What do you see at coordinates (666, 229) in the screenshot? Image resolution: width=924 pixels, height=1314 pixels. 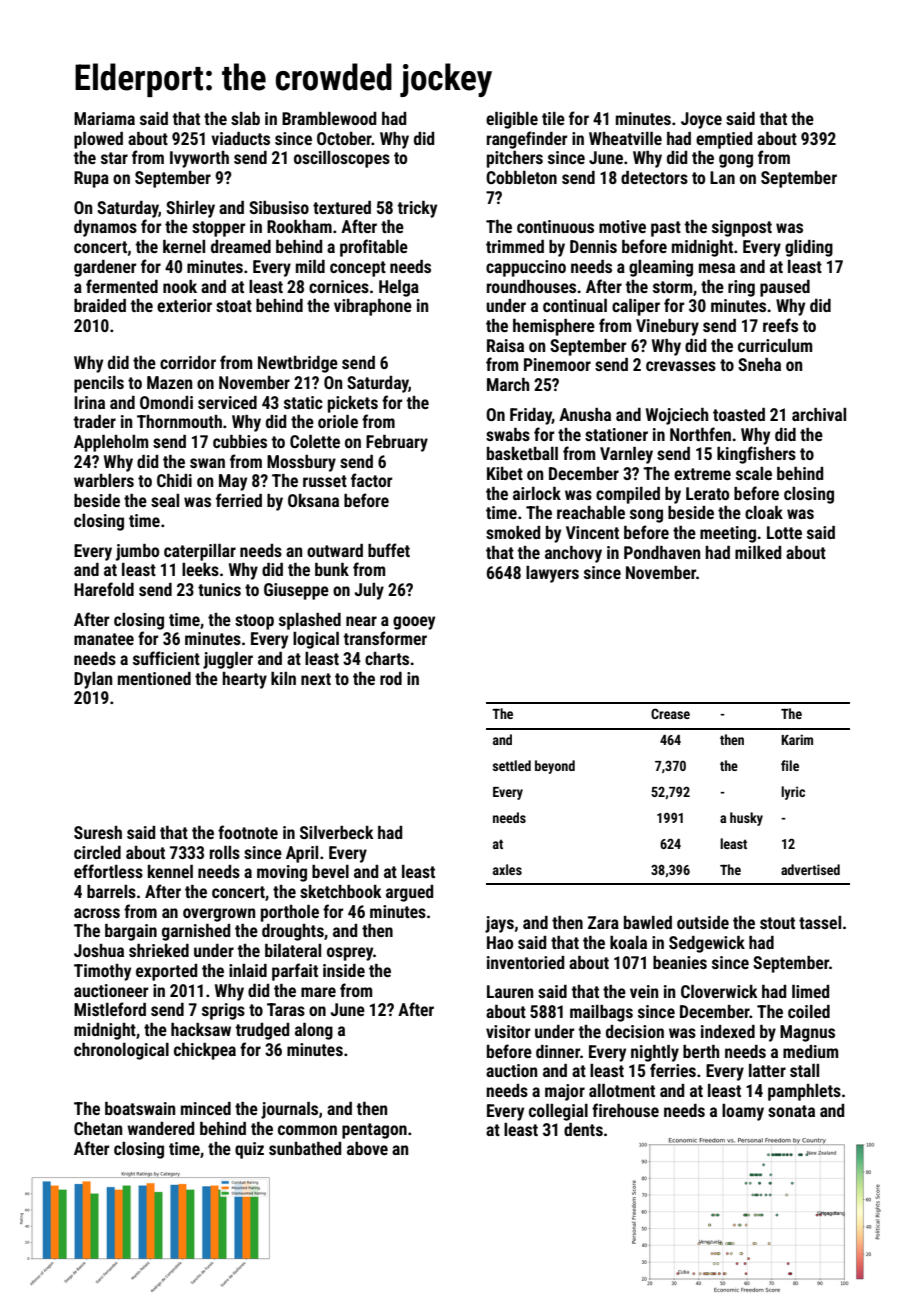 I see `past` at bounding box center [666, 229].
